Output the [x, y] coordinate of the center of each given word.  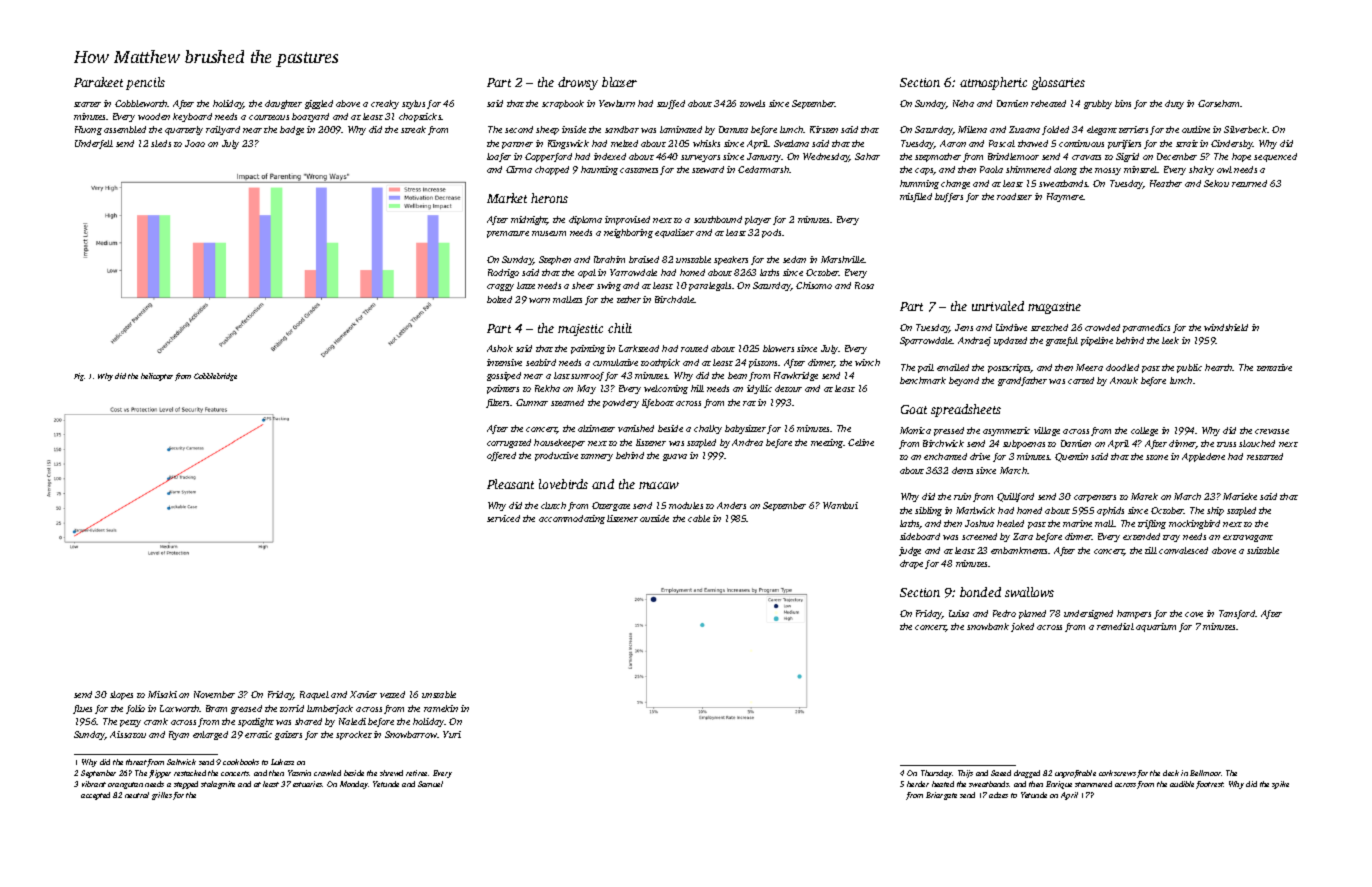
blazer [619, 82]
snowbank [988, 626]
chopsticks [420, 117]
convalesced [1183, 550]
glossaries [1058, 83]
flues [82, 709]
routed [694, 348]
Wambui [840, 505]
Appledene [1203, 457]
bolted [499, 299]
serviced [503, 518]
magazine [1054, 308]
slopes [121, 695]
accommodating [572, 519]
